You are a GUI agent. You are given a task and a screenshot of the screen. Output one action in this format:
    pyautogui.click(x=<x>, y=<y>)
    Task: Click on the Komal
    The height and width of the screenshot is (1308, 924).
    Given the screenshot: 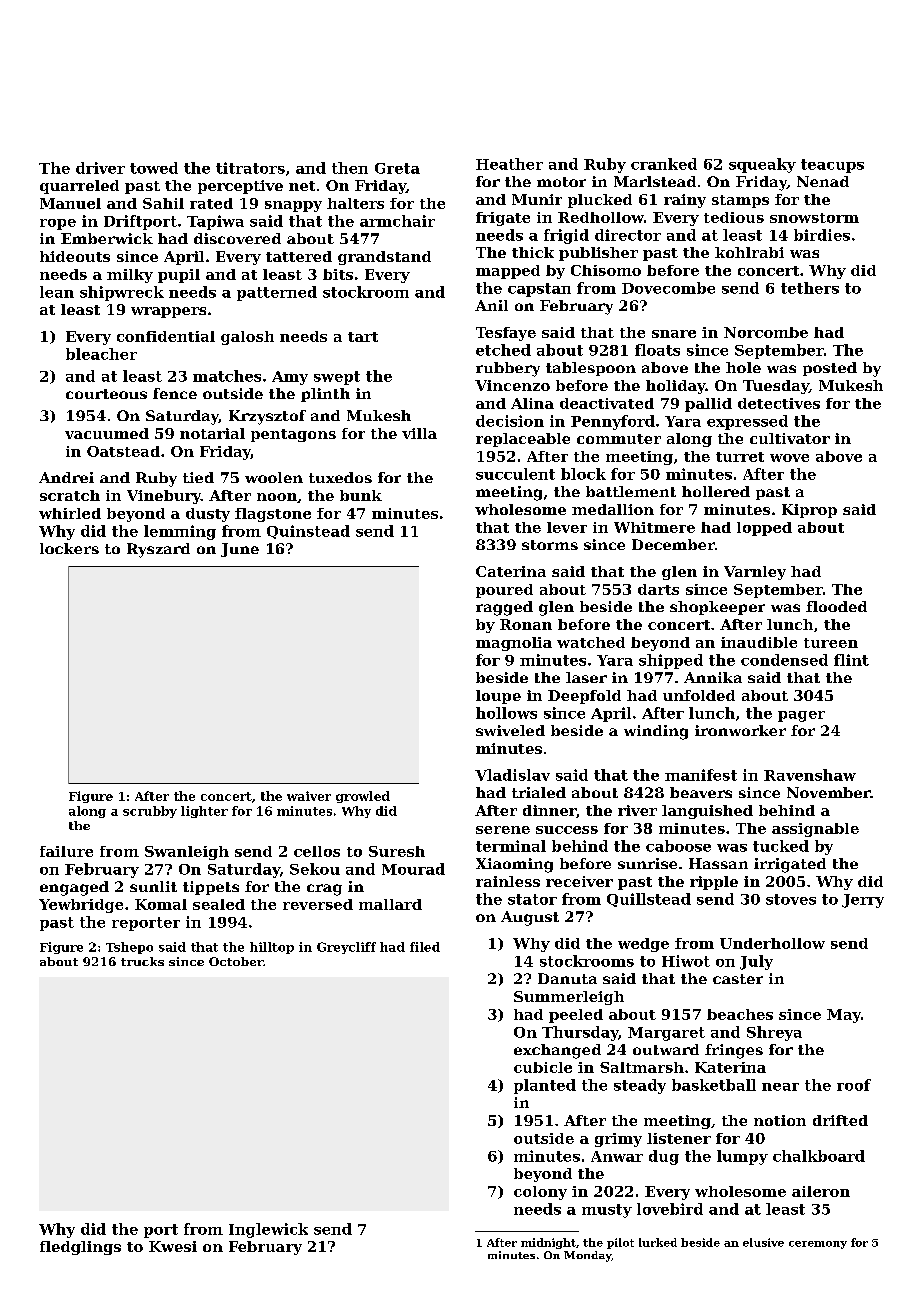 What is the action you would take?
    pyautogui.click(x=161, y=904)
